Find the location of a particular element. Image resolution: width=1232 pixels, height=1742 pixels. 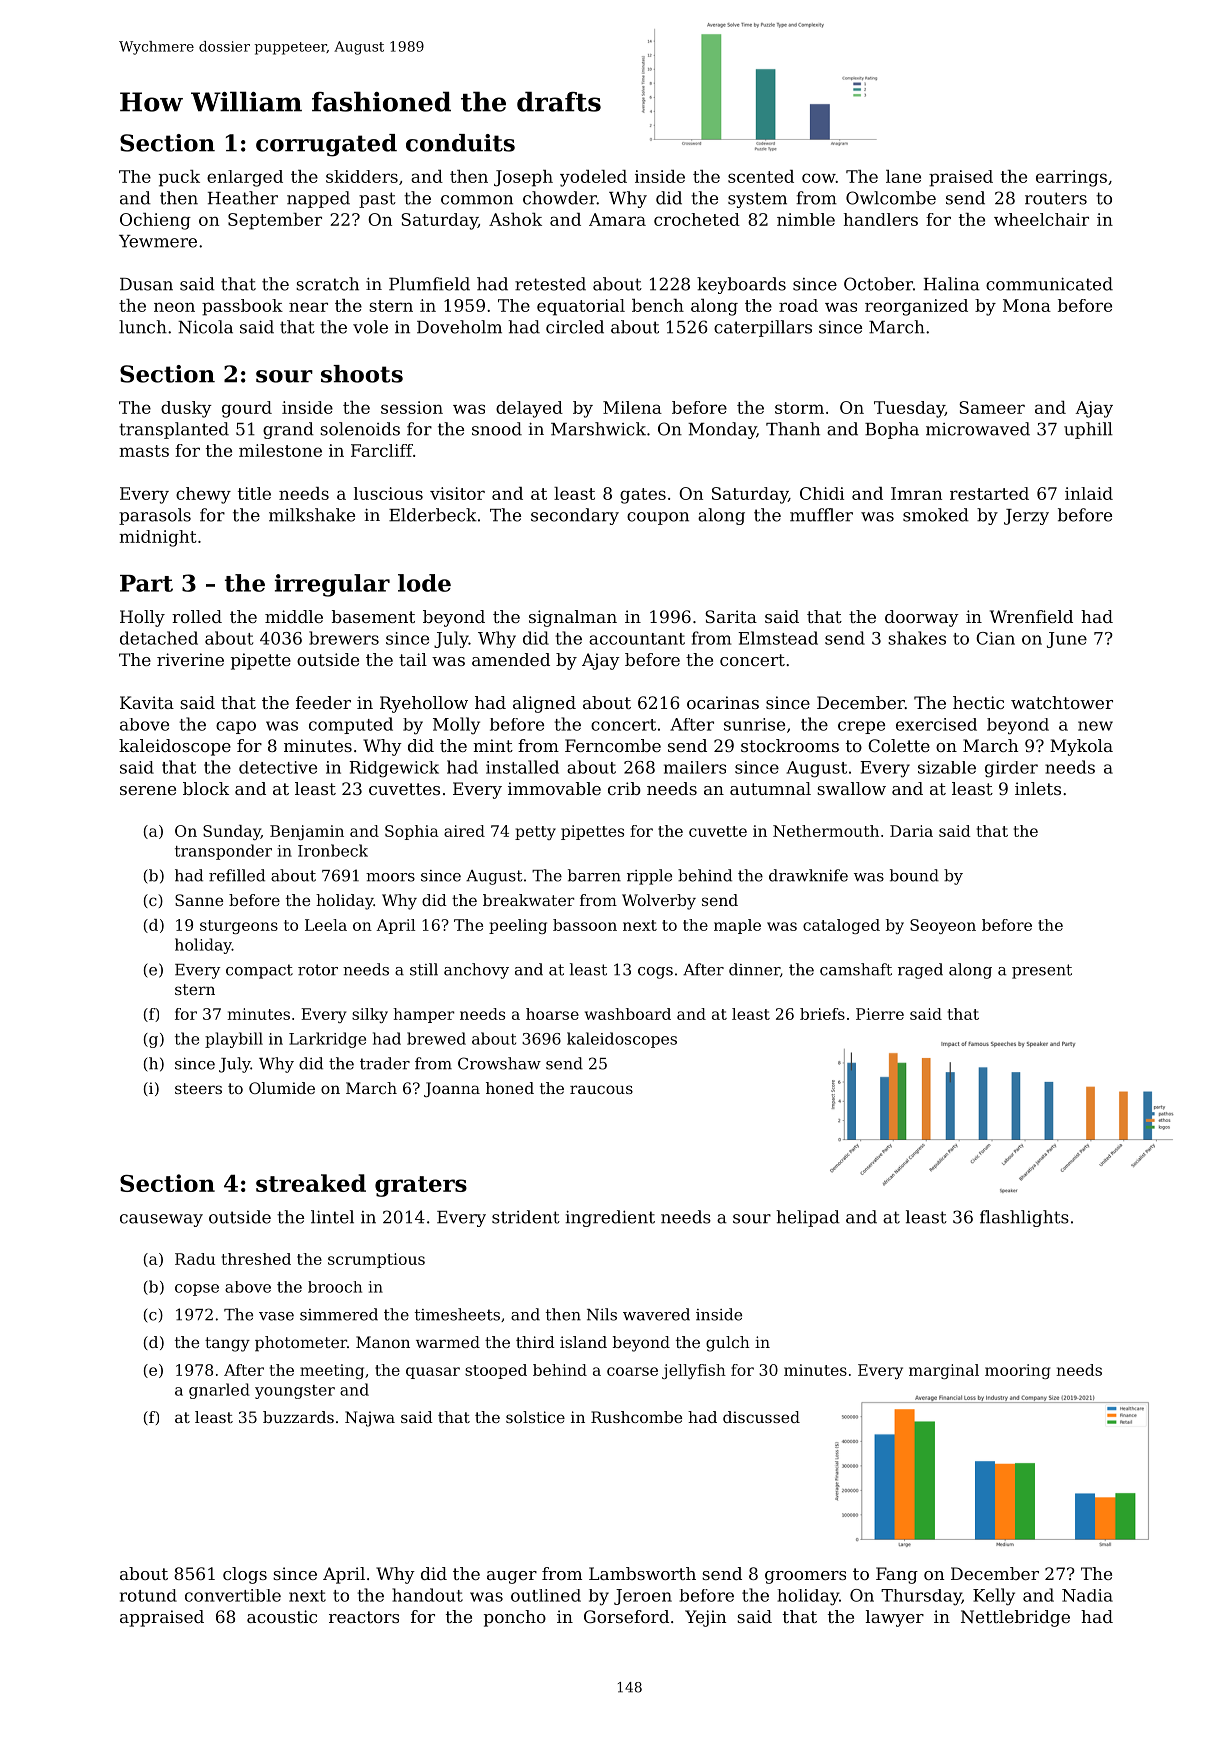

uphill is located at coordinates (1088, 430).
